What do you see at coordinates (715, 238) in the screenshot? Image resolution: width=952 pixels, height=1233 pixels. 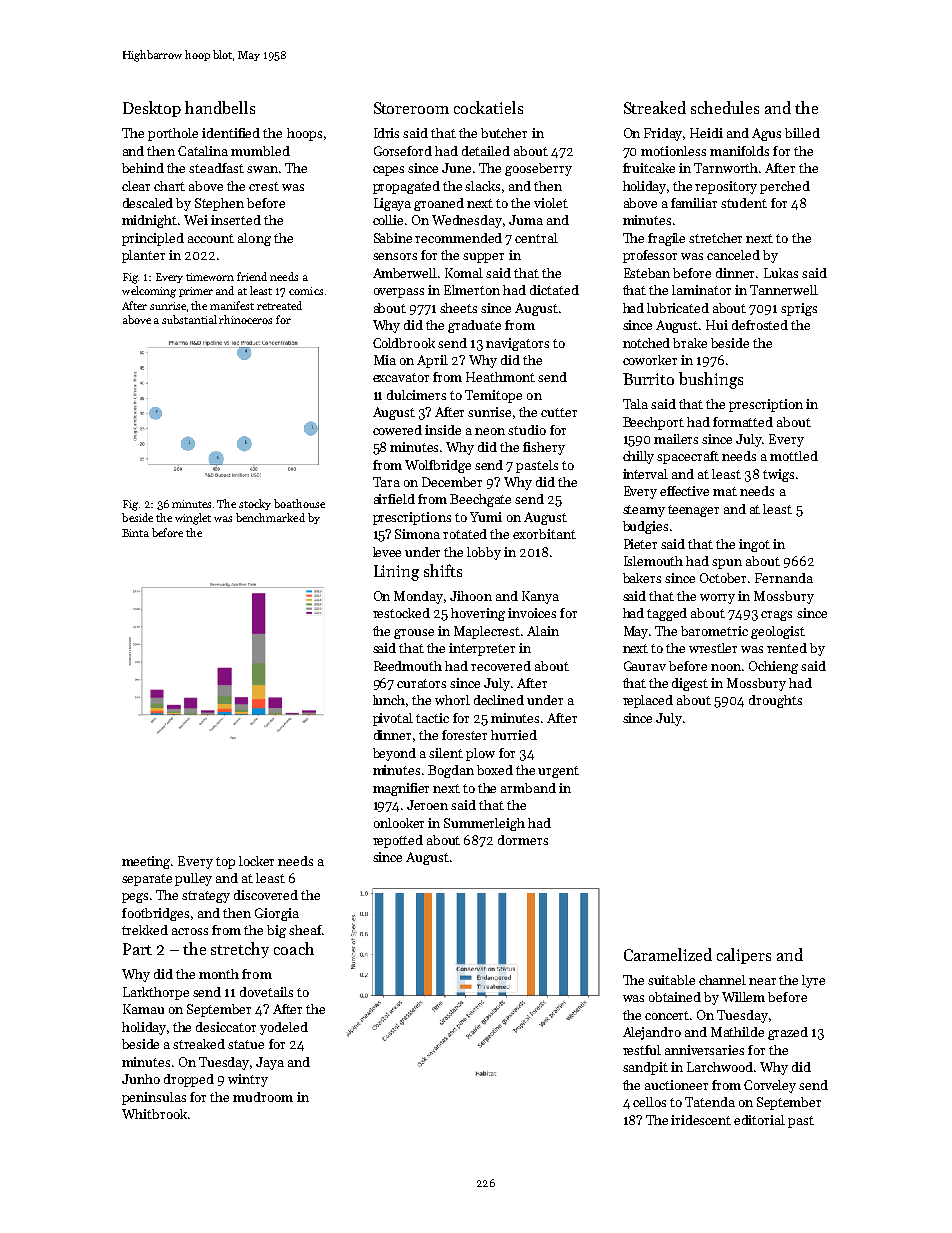 I see `stretcher` at bounding box center [715, 238].
